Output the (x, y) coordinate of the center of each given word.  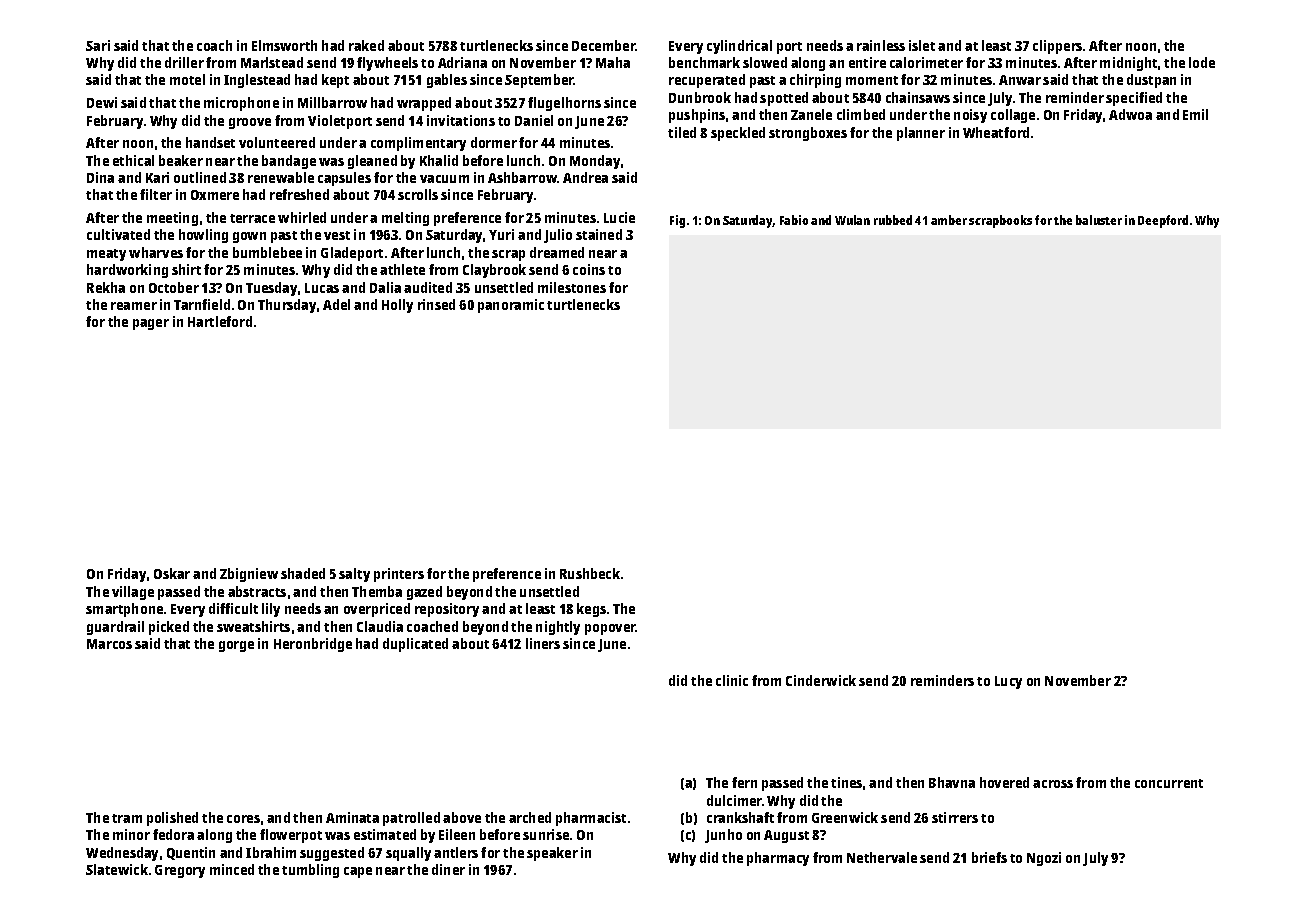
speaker (552, 854)
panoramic (511, 306)
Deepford (1163, 221)
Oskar (172, 573)
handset (210, 142)
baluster (1099, 220)
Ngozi (1044, 859)
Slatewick (117, 869)
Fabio (794, 220)
